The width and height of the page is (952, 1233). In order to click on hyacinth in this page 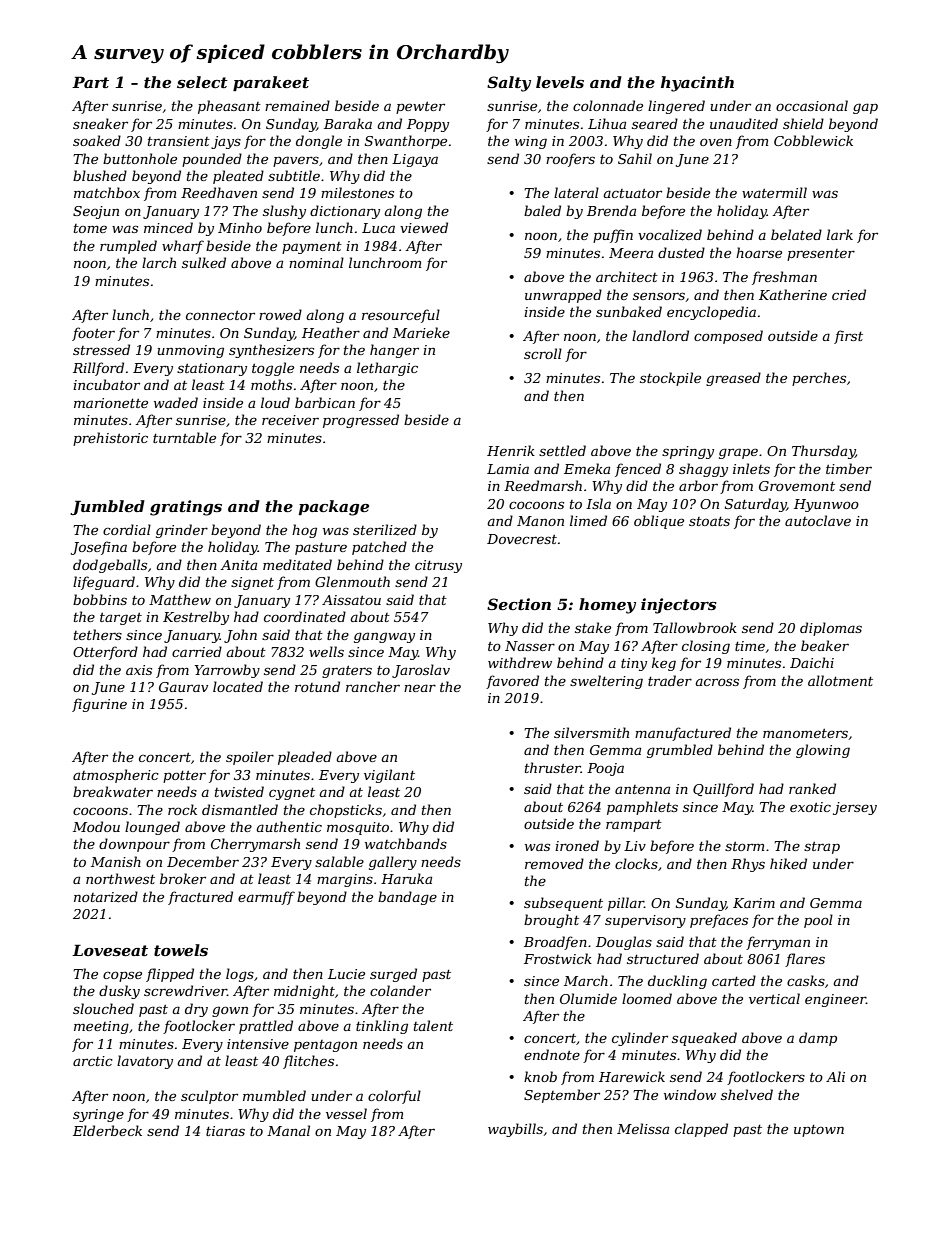, I will do `click(697, 84)`.
